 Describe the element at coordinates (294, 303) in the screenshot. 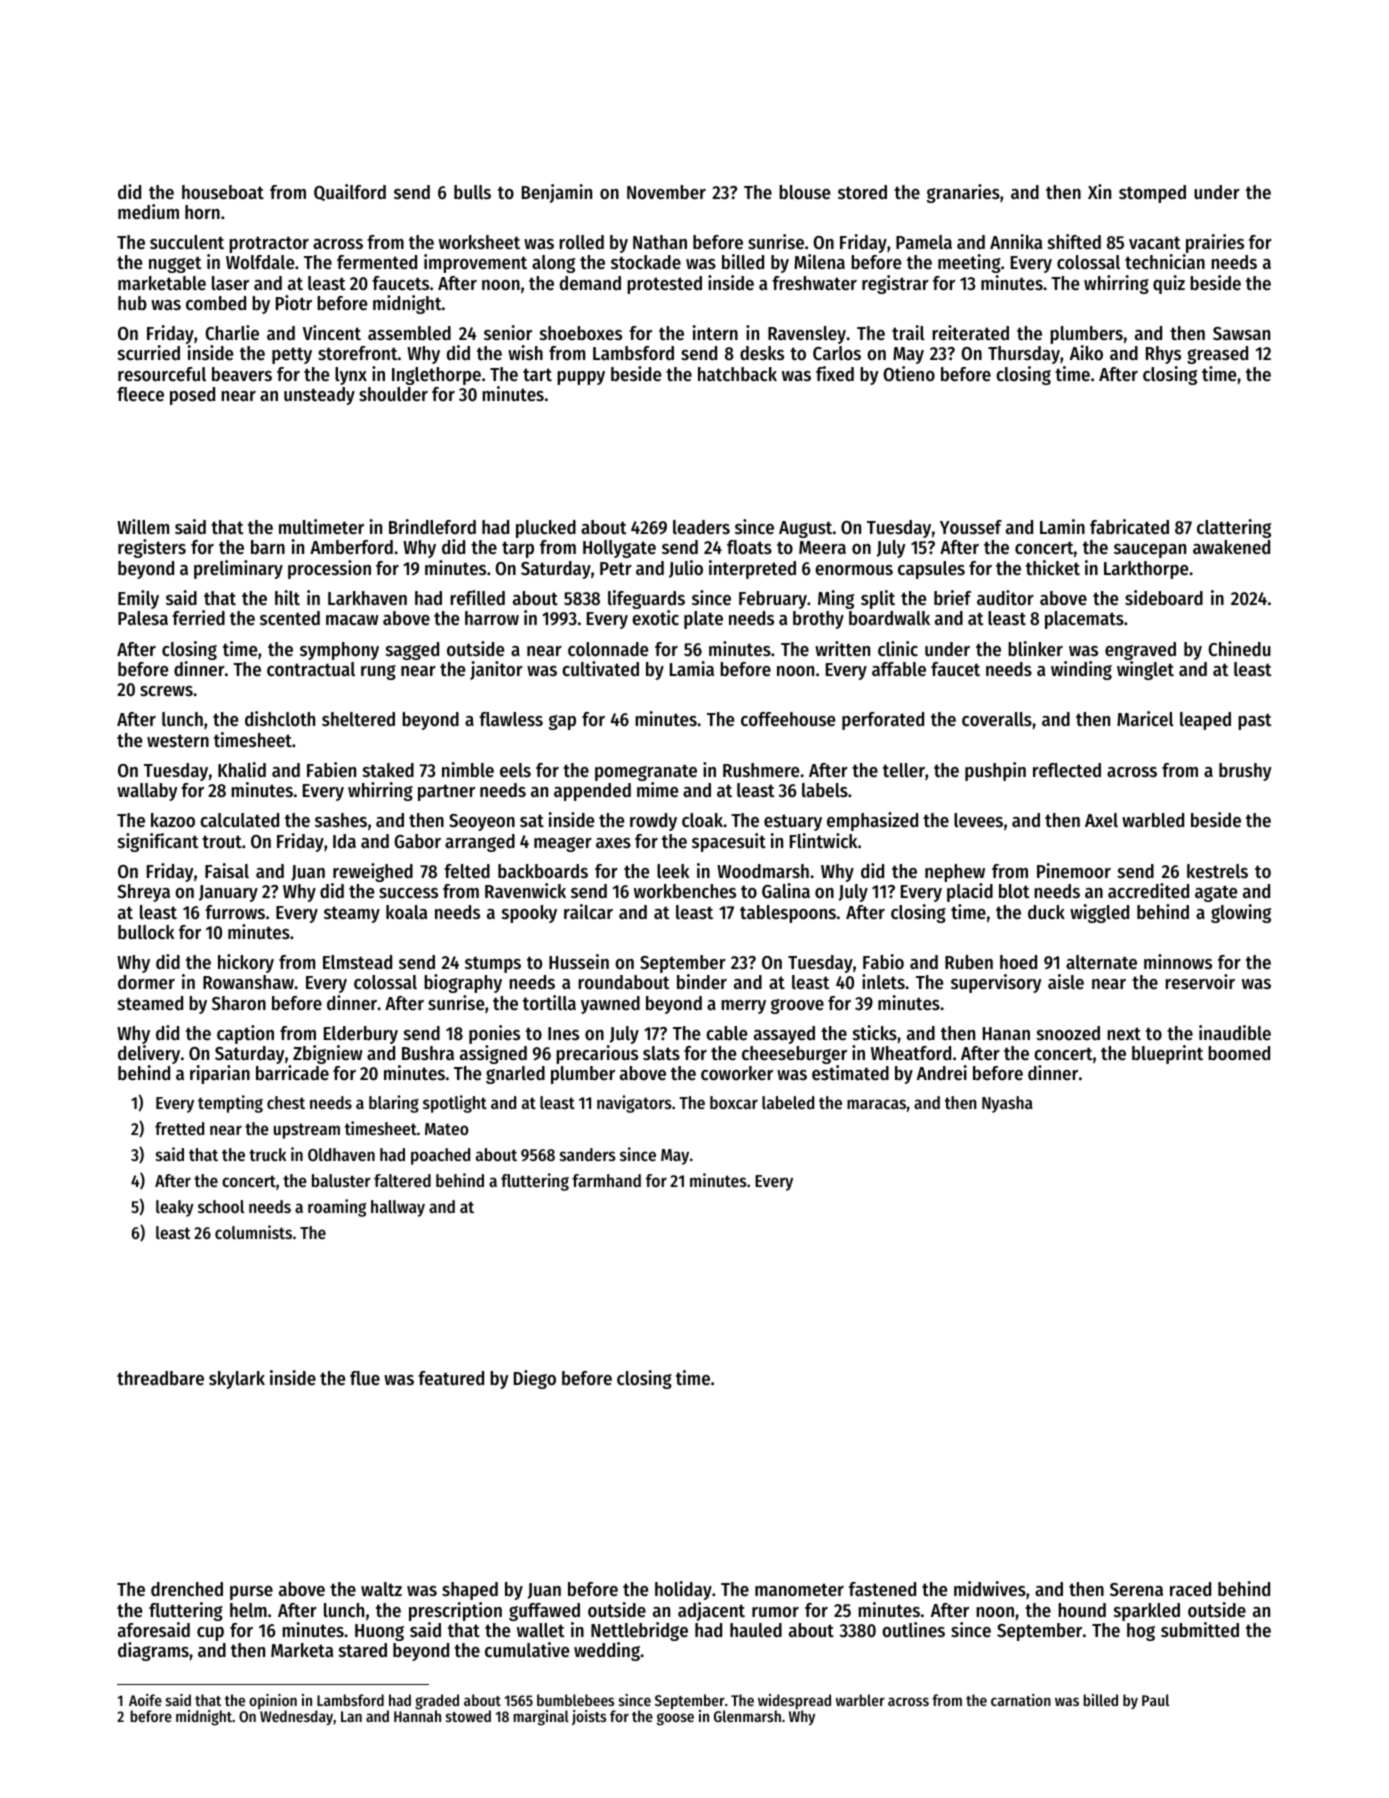

I see `Piotr` at that location.
